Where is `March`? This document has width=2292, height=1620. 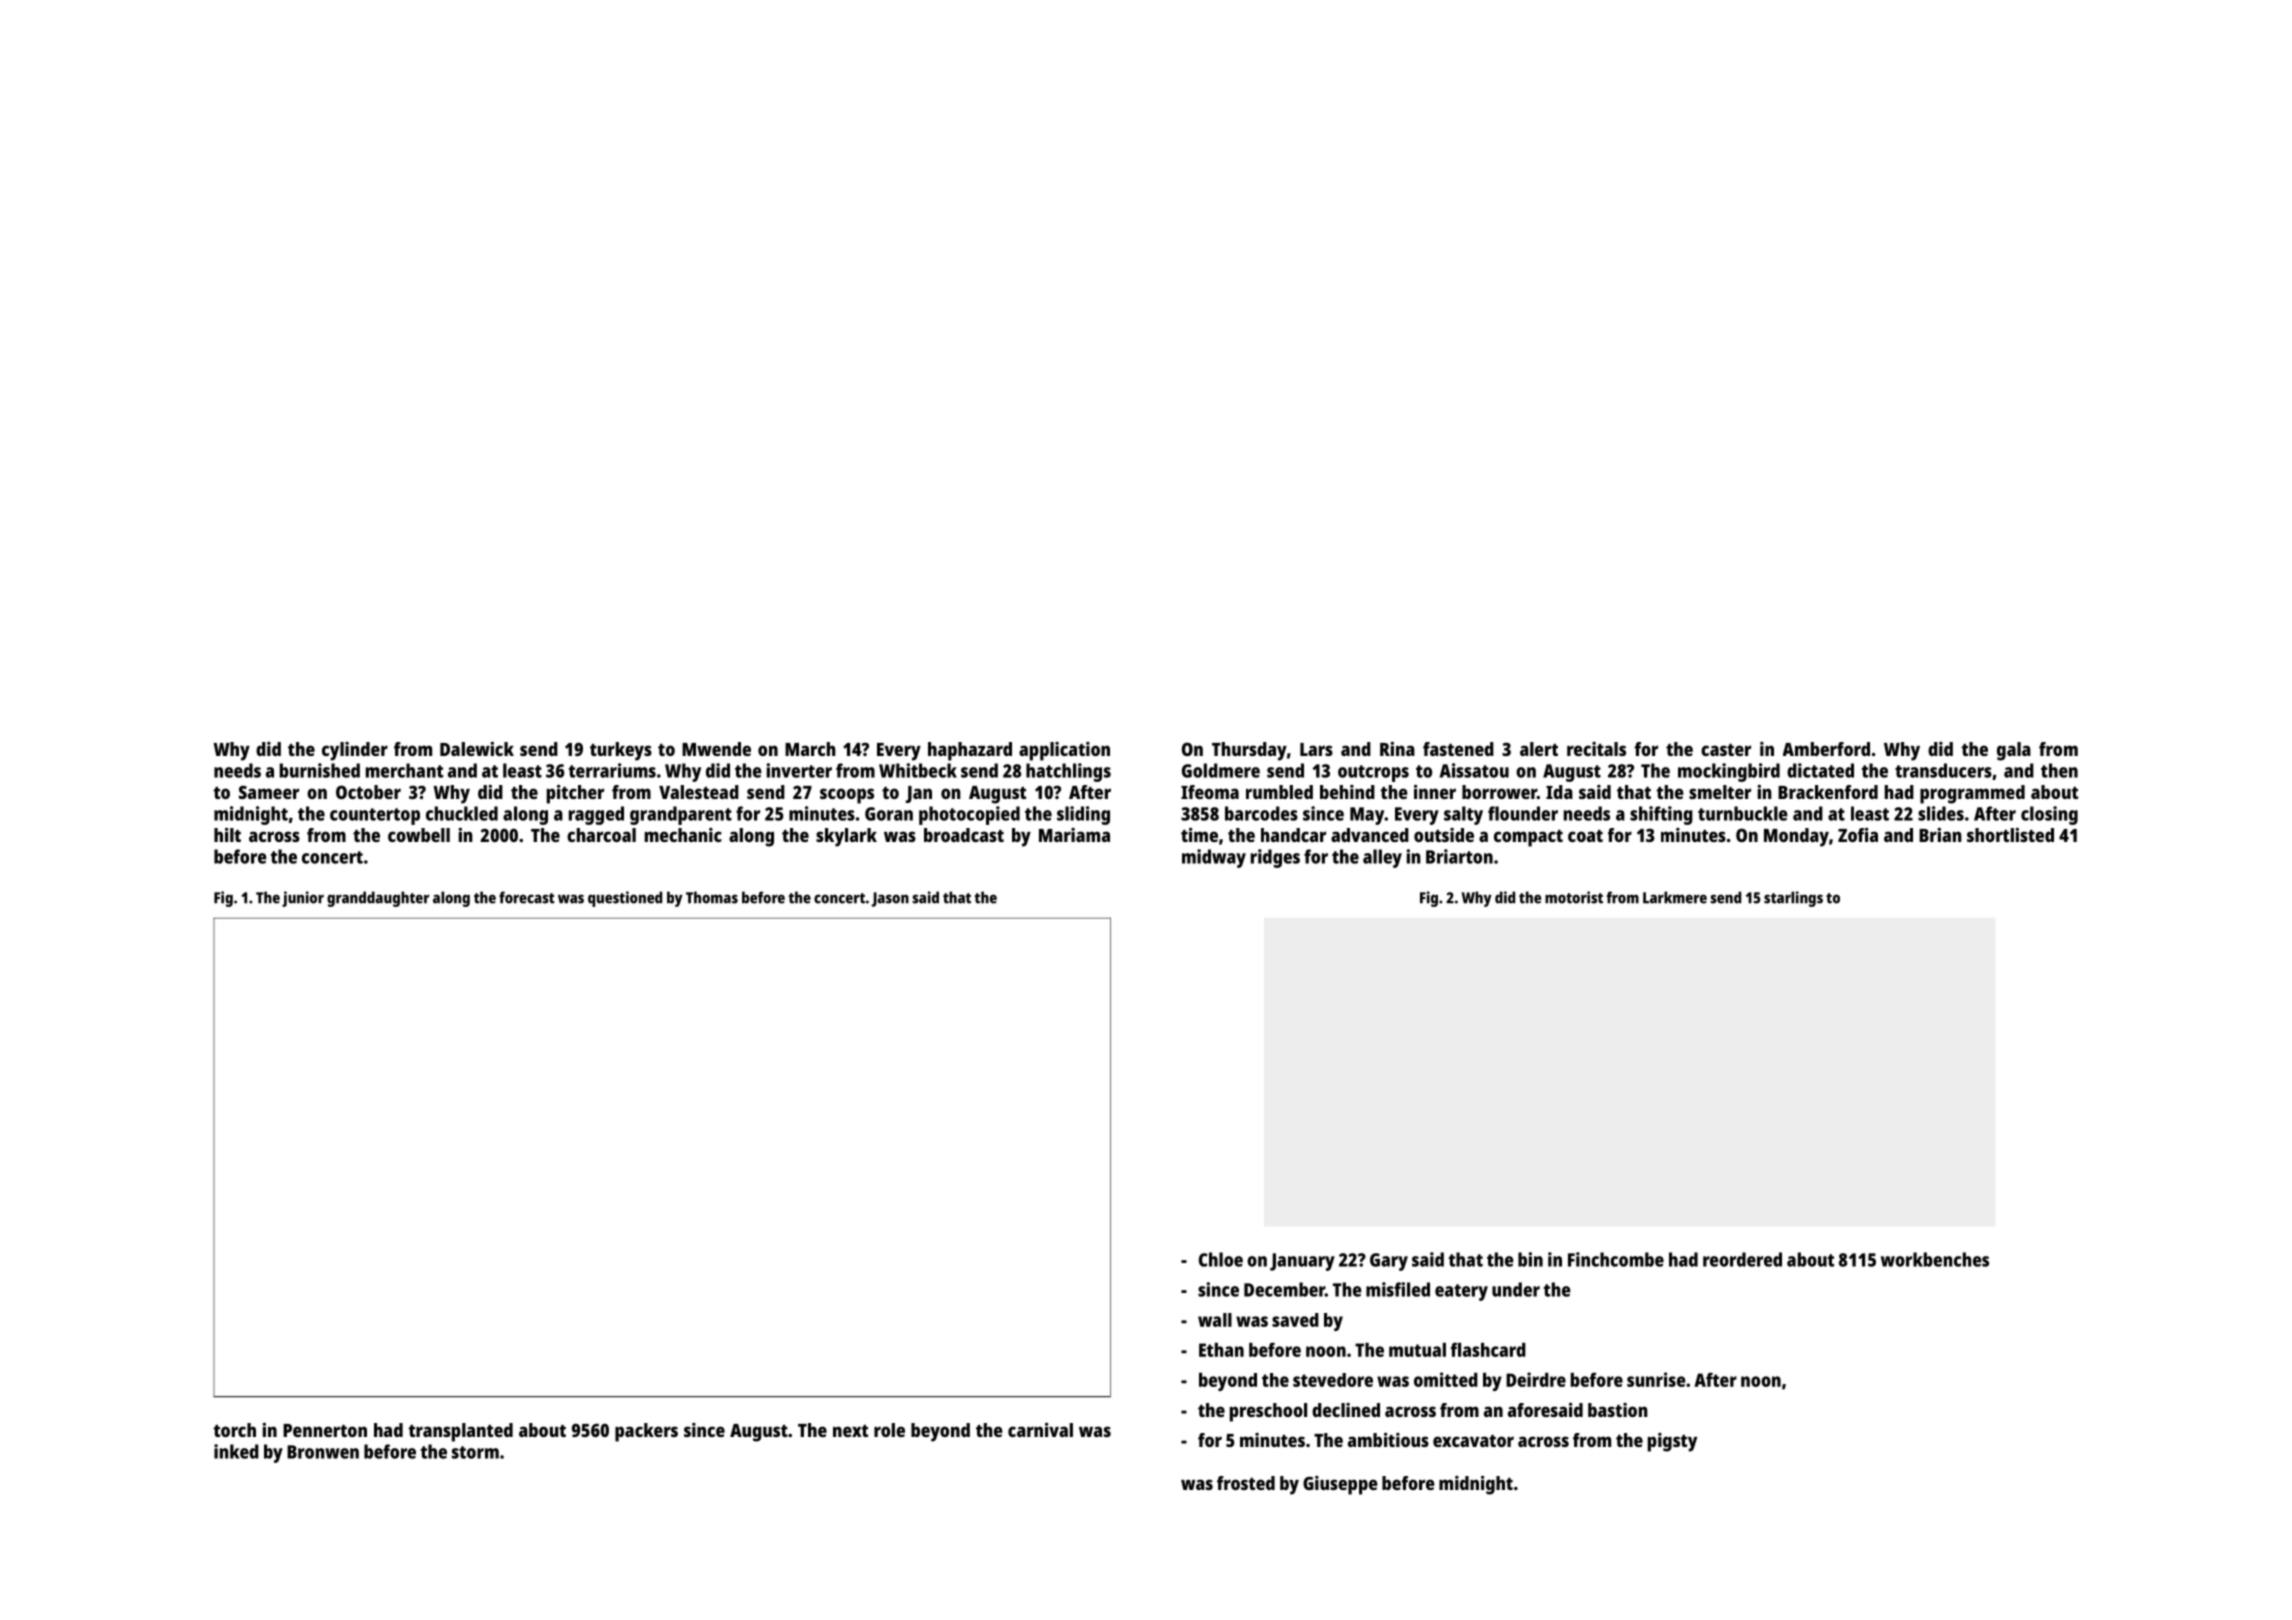
March is located at coordinates (810, 749).
